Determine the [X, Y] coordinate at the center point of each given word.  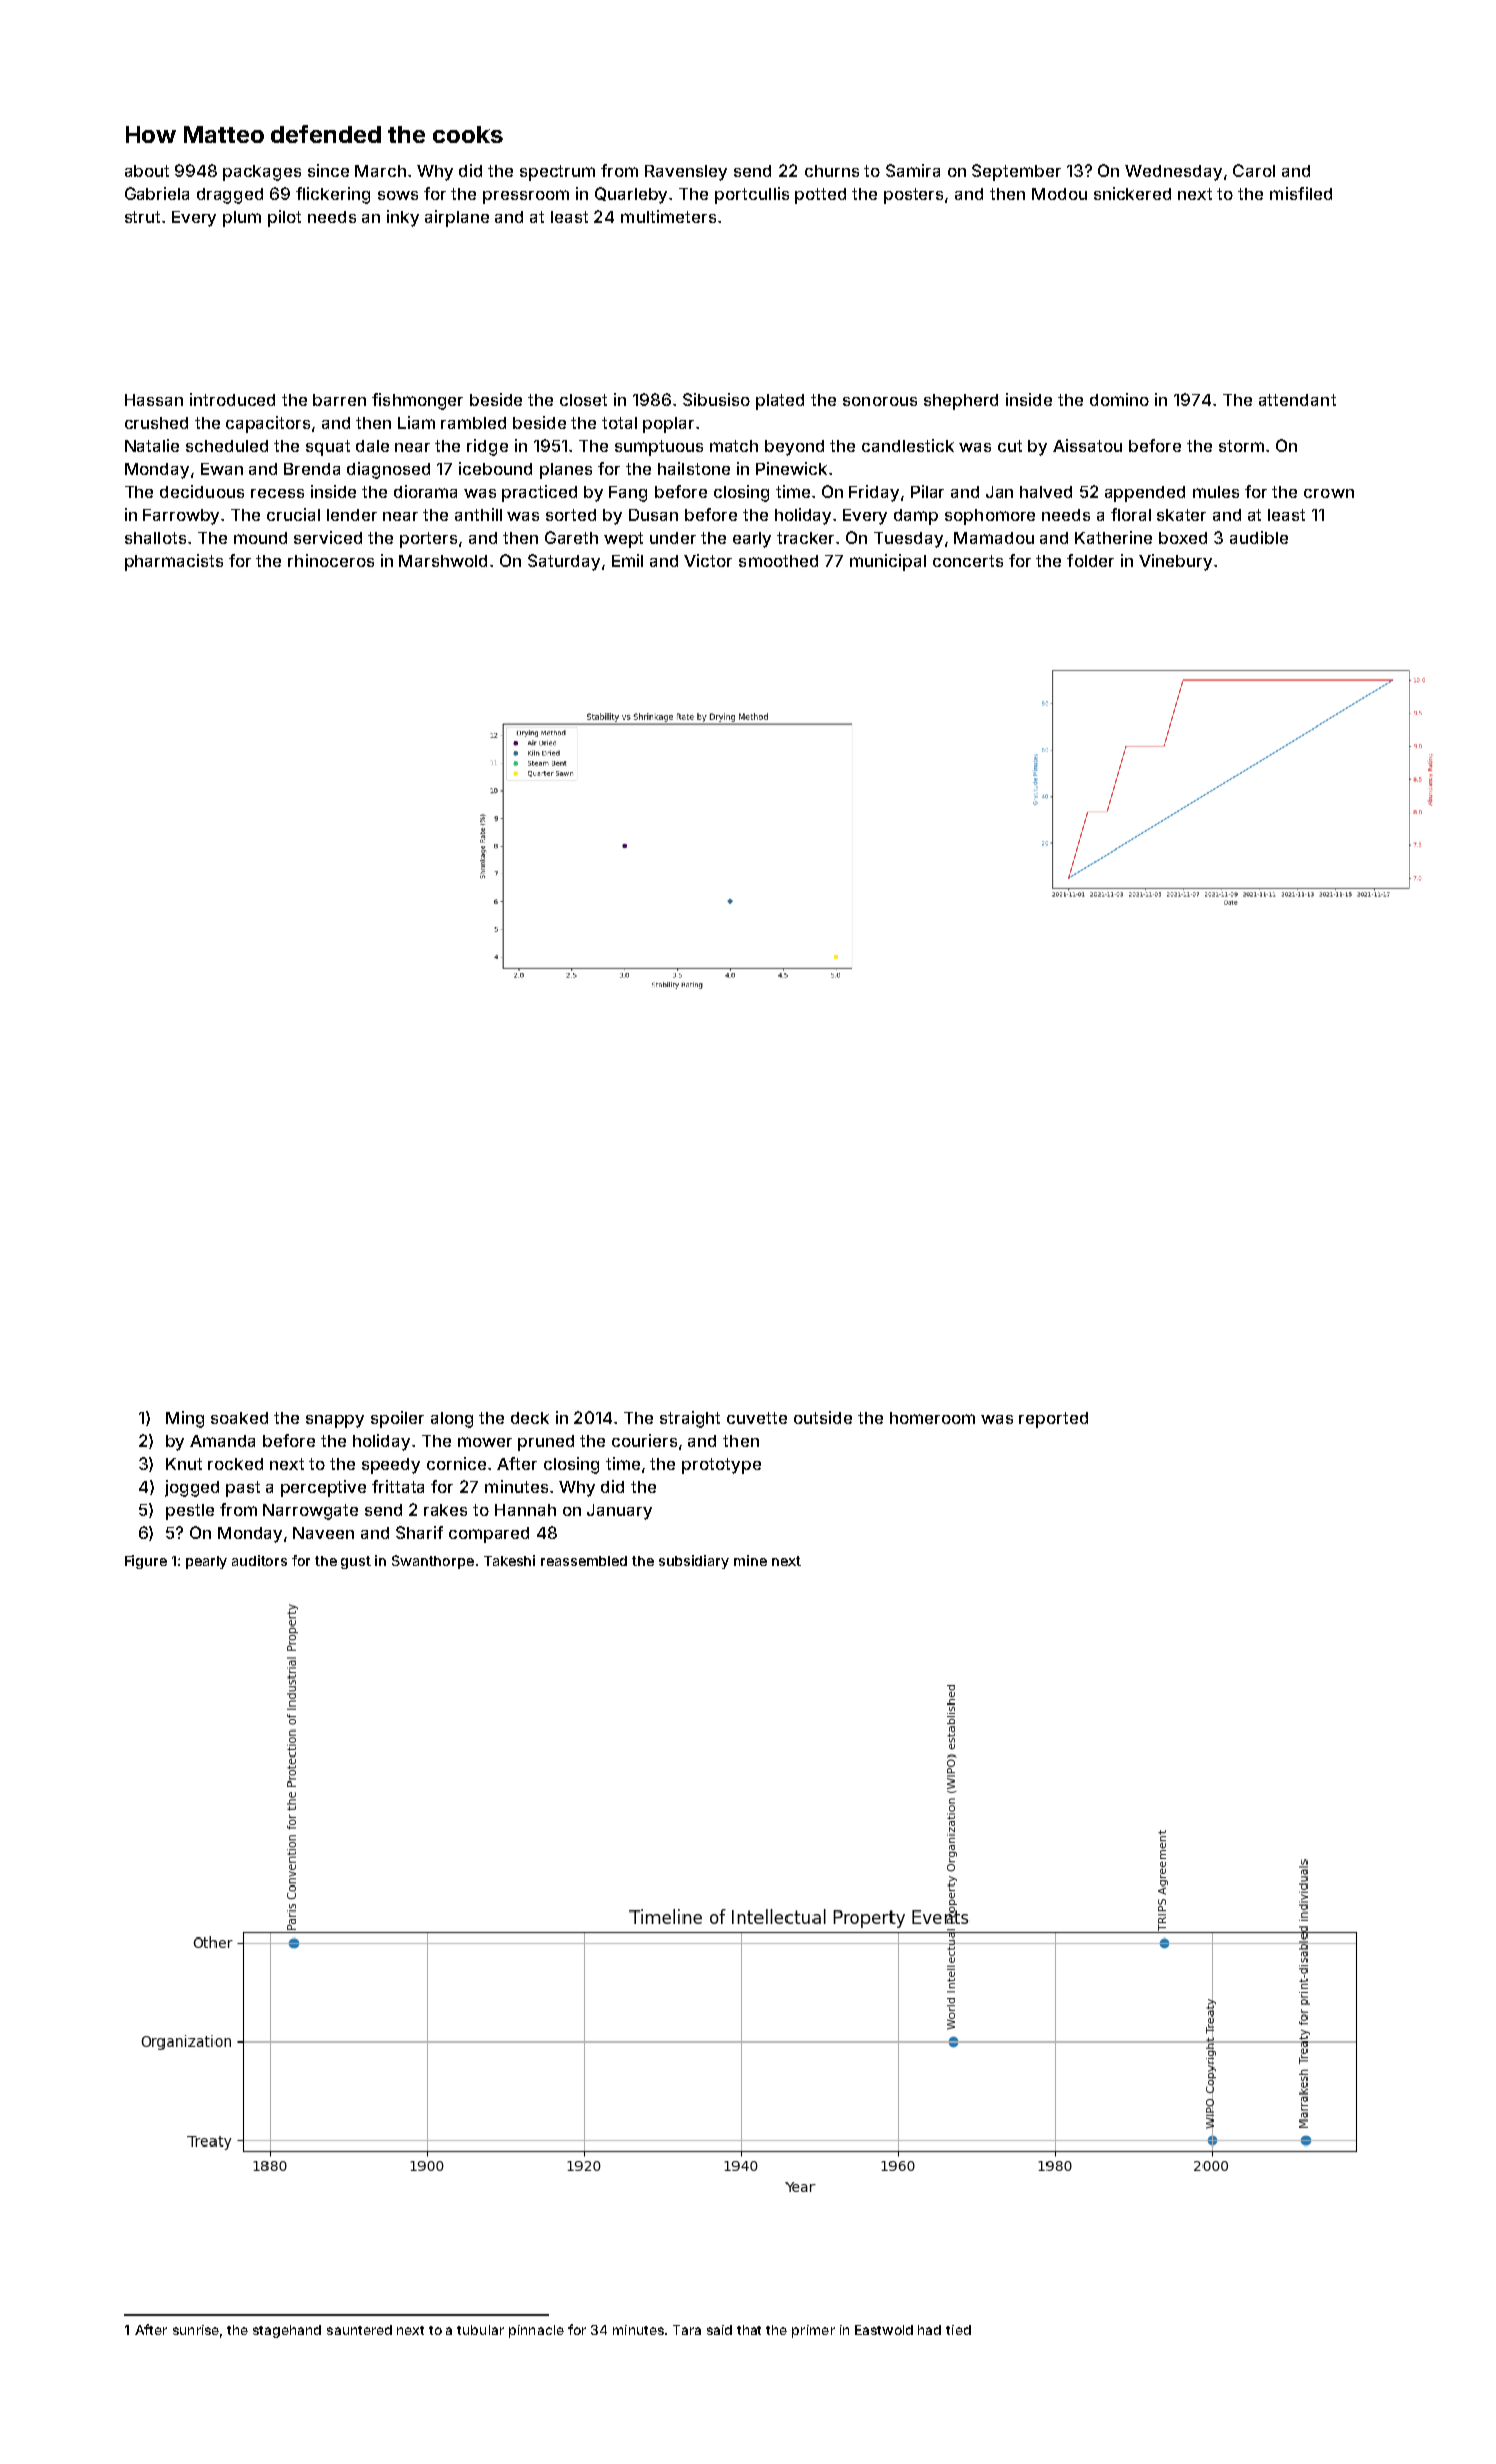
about [147, 171]
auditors [259, 1560]
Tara [687, 2330]
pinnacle [536, 2331]
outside [823, 1417]
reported [1053, 1420]
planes [566, 471]
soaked [239, 1418]
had [929, 2330]
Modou [1059, 194]
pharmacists [174, 562]
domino [1119, 399]
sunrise [196, 2330]
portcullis [752, 195]
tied [958, 2330]
